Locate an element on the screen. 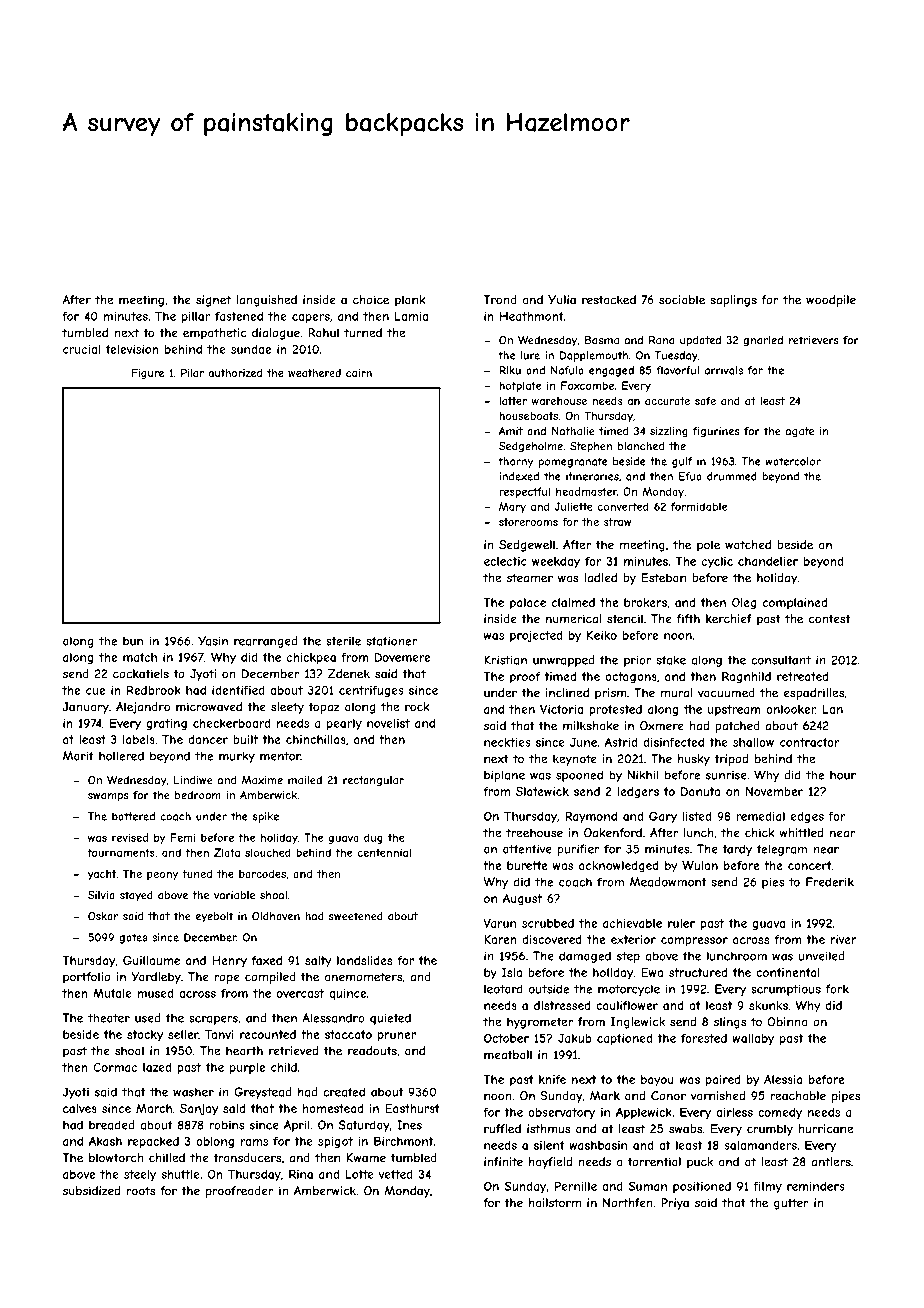  discovered is located at coordinates (552, 939).
